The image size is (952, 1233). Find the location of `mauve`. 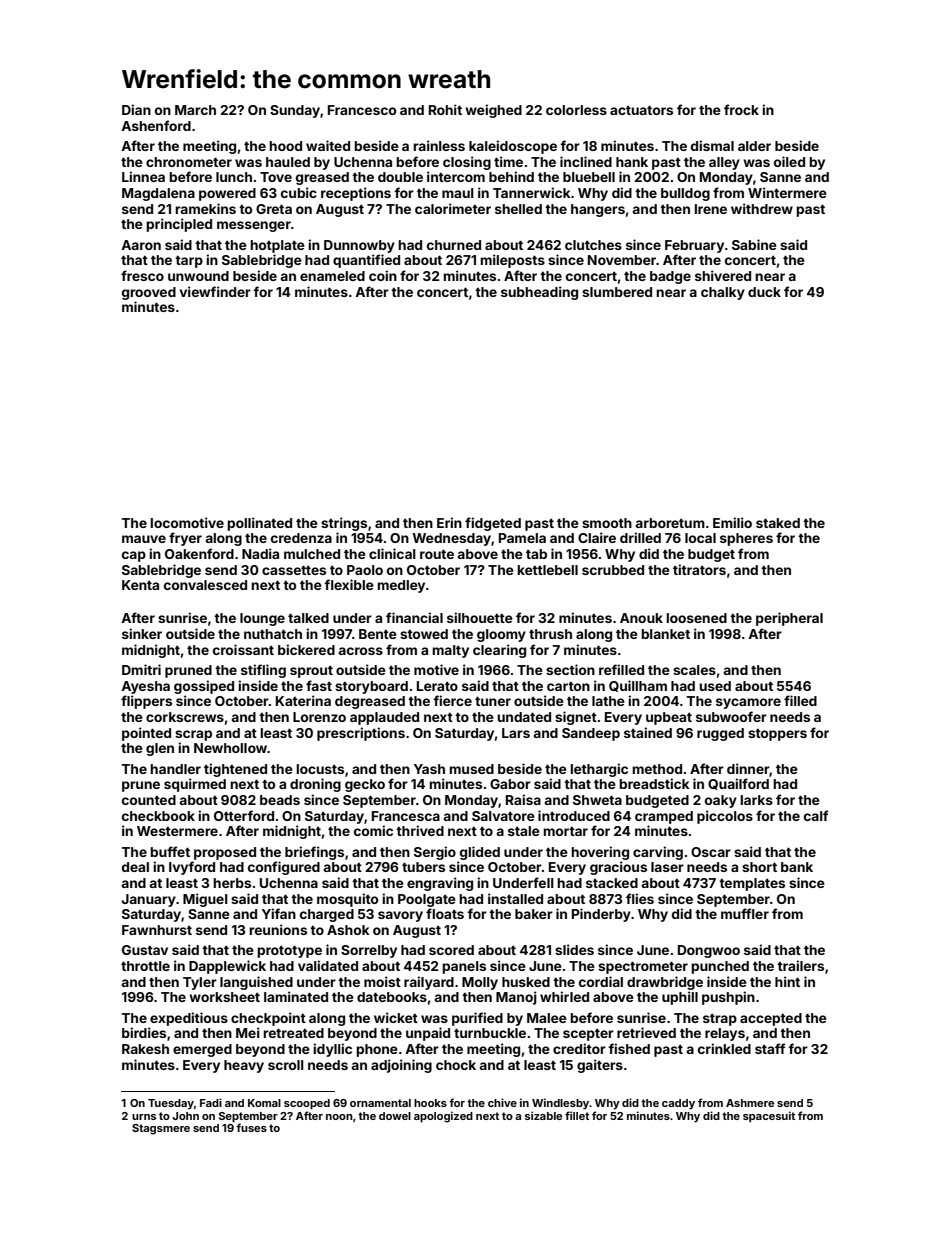

mauve is located at coordinates (144, 539).
